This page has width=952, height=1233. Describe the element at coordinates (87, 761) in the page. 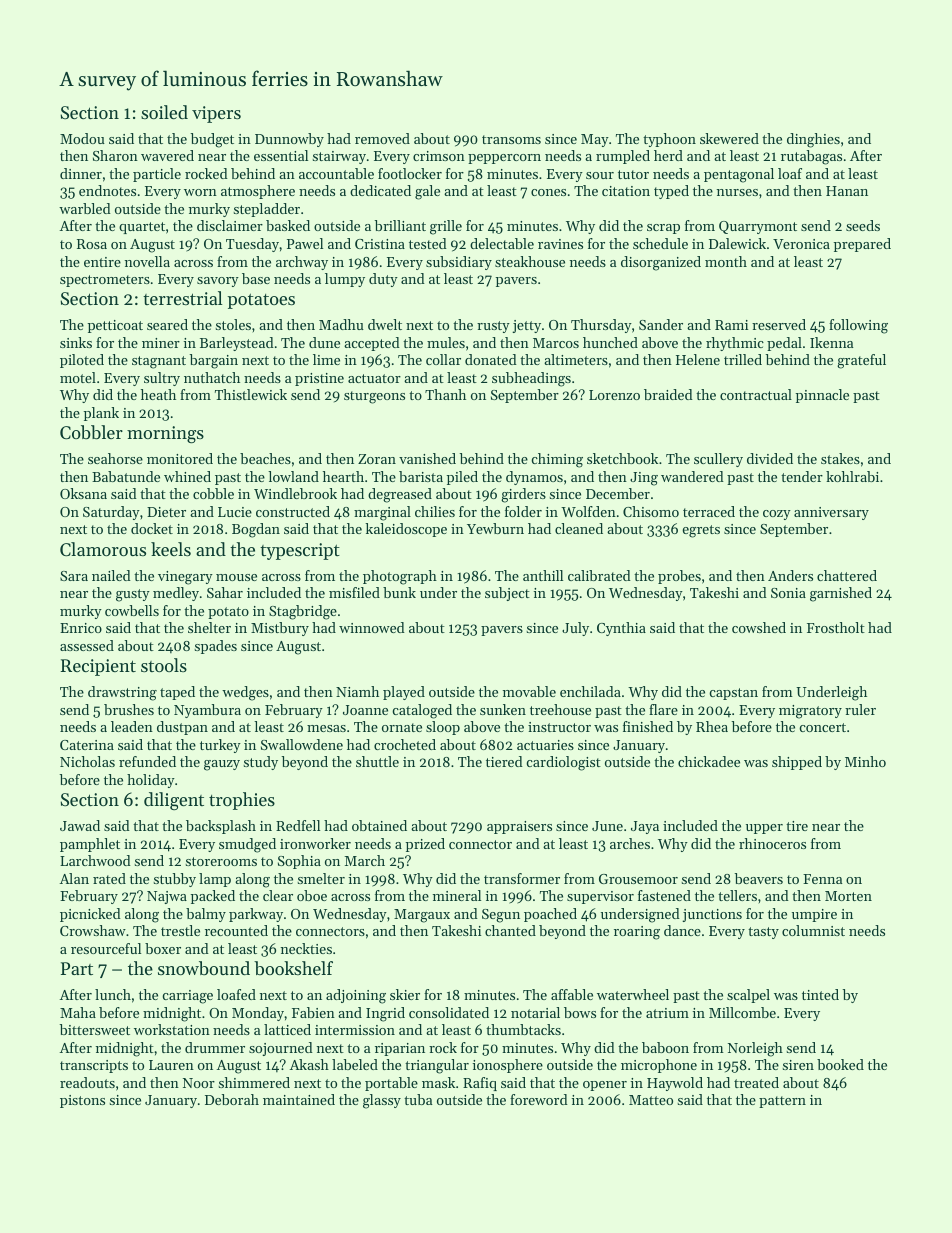

I see `Nicholas` at that location.
